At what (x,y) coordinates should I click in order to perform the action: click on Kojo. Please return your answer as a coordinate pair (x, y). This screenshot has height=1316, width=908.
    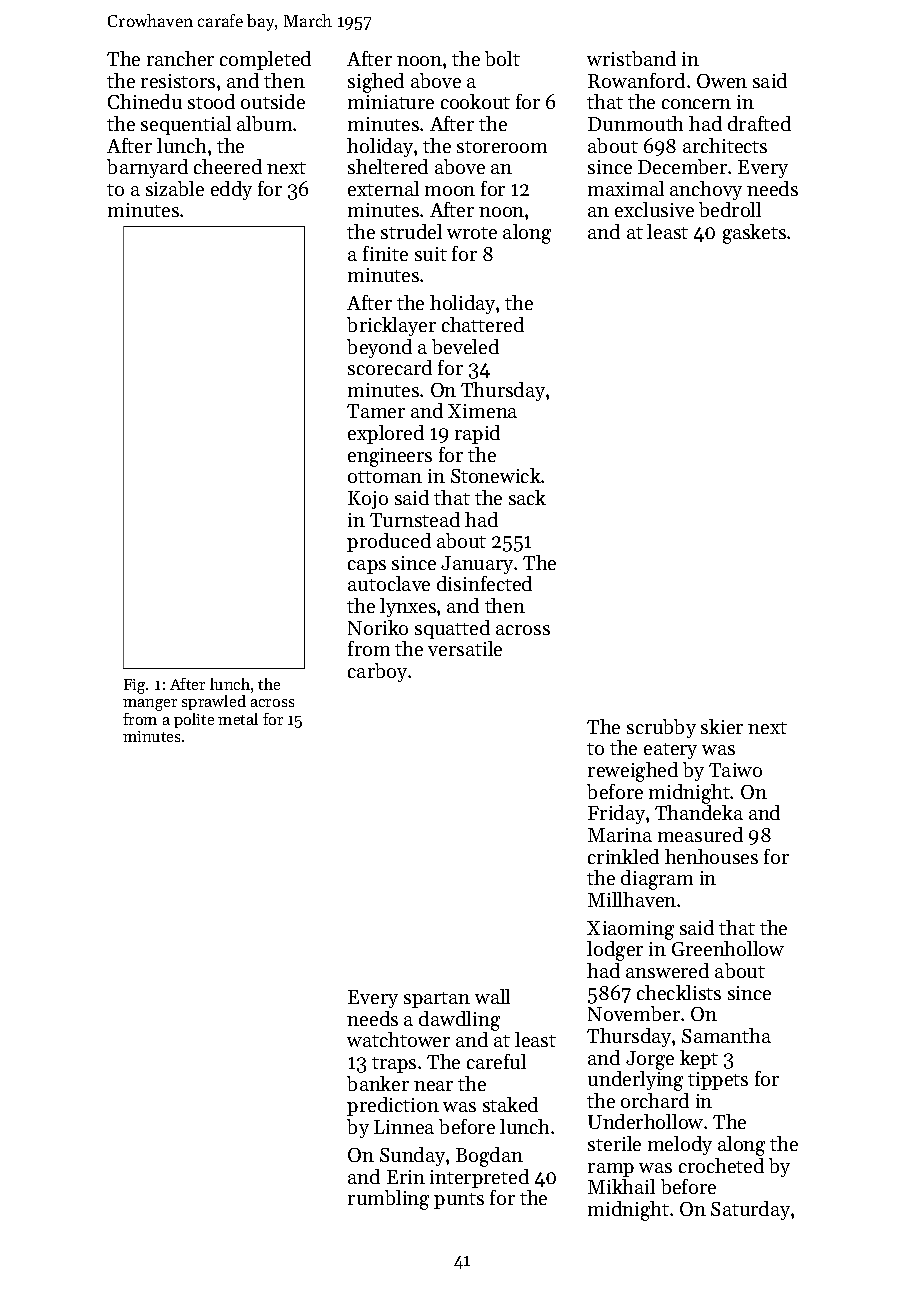
    Looking at the image, I should click on (368, 500).
